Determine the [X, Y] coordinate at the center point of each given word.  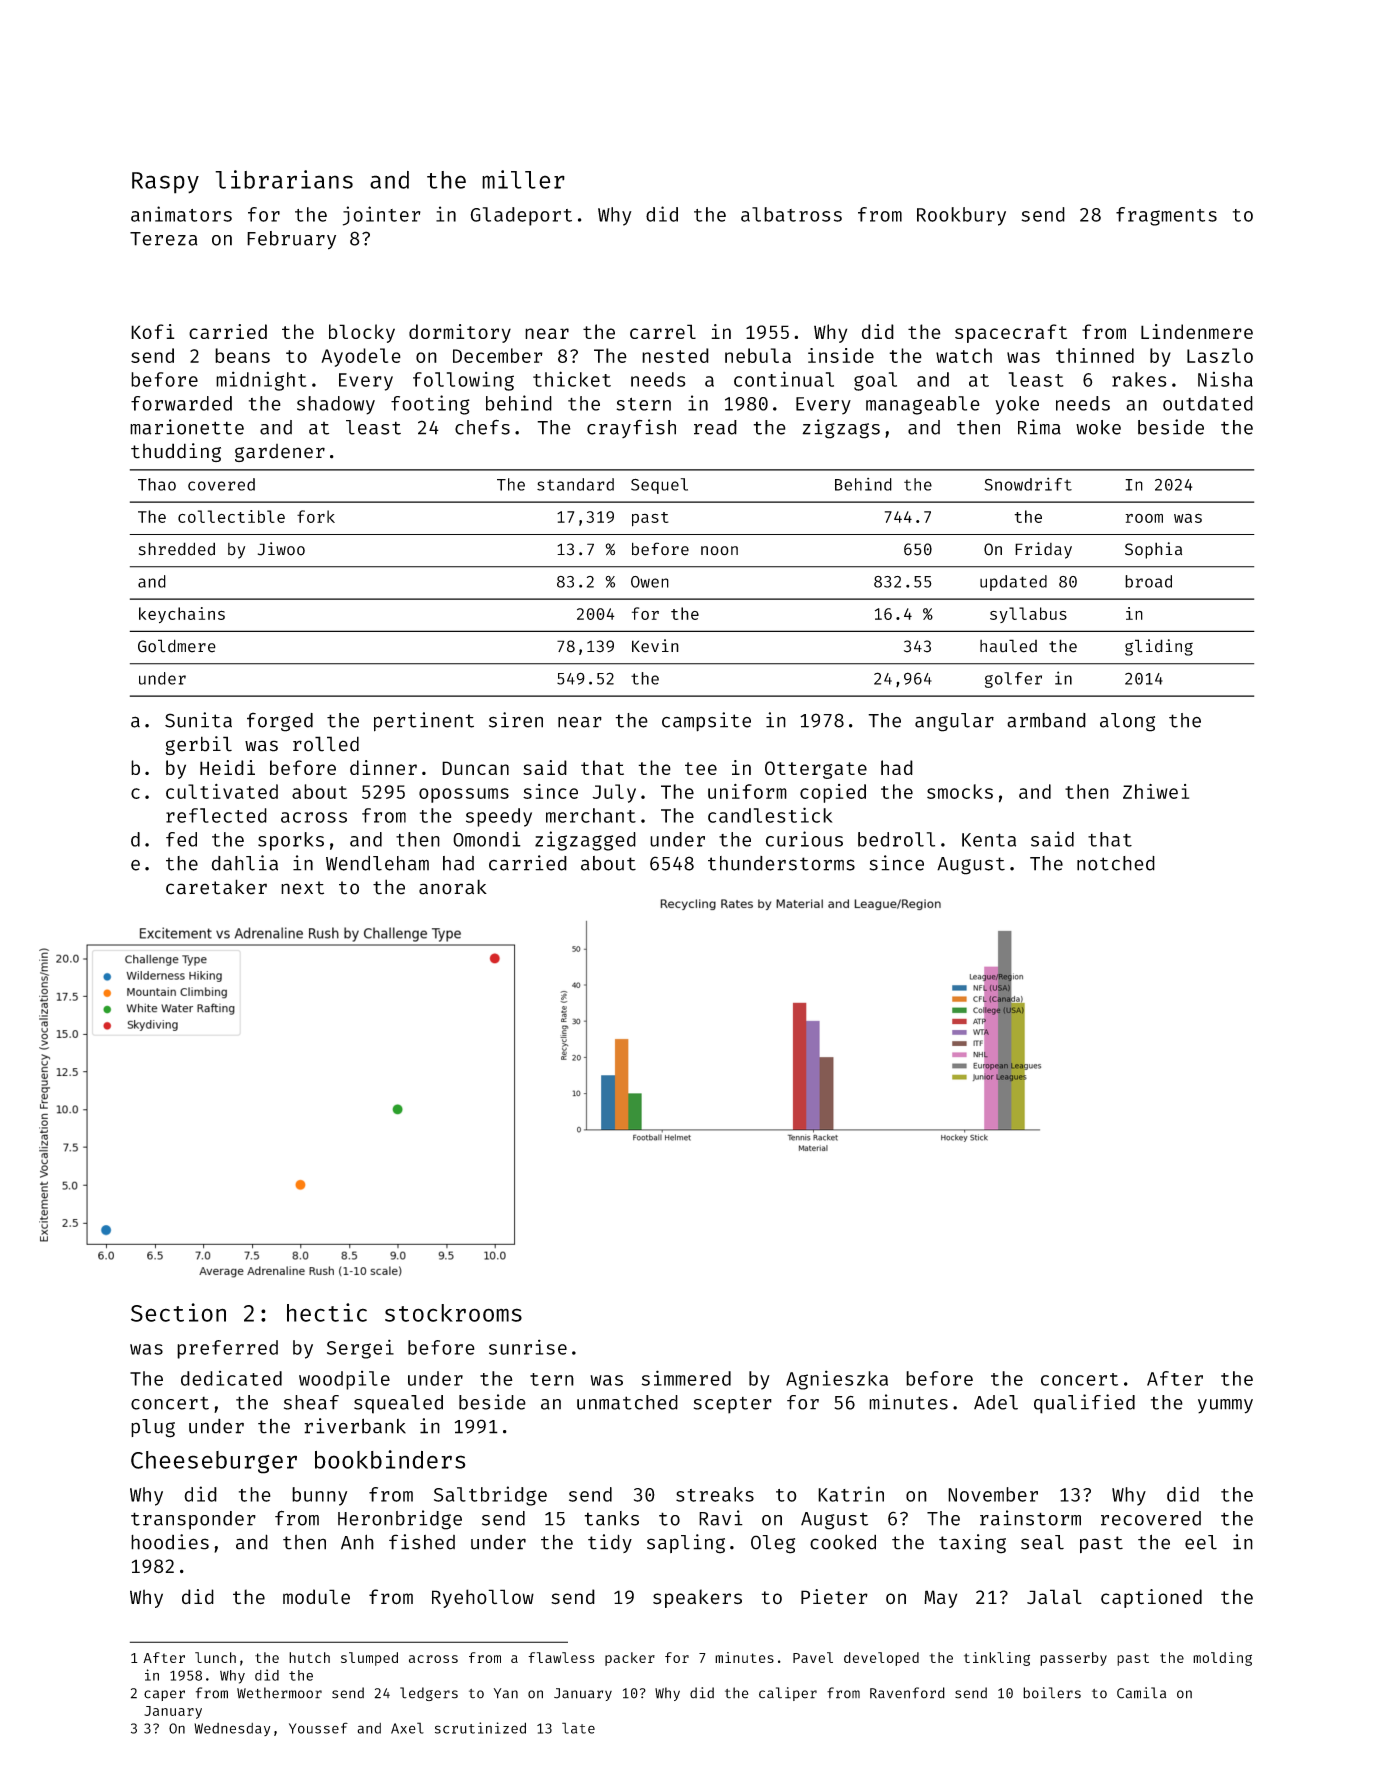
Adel [996, 1402]
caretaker [216, 887]
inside [841, 355]
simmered [686, 1378]
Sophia [1153, 550]
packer [630, 1659]
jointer [382, 216]
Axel [407, 1728]
